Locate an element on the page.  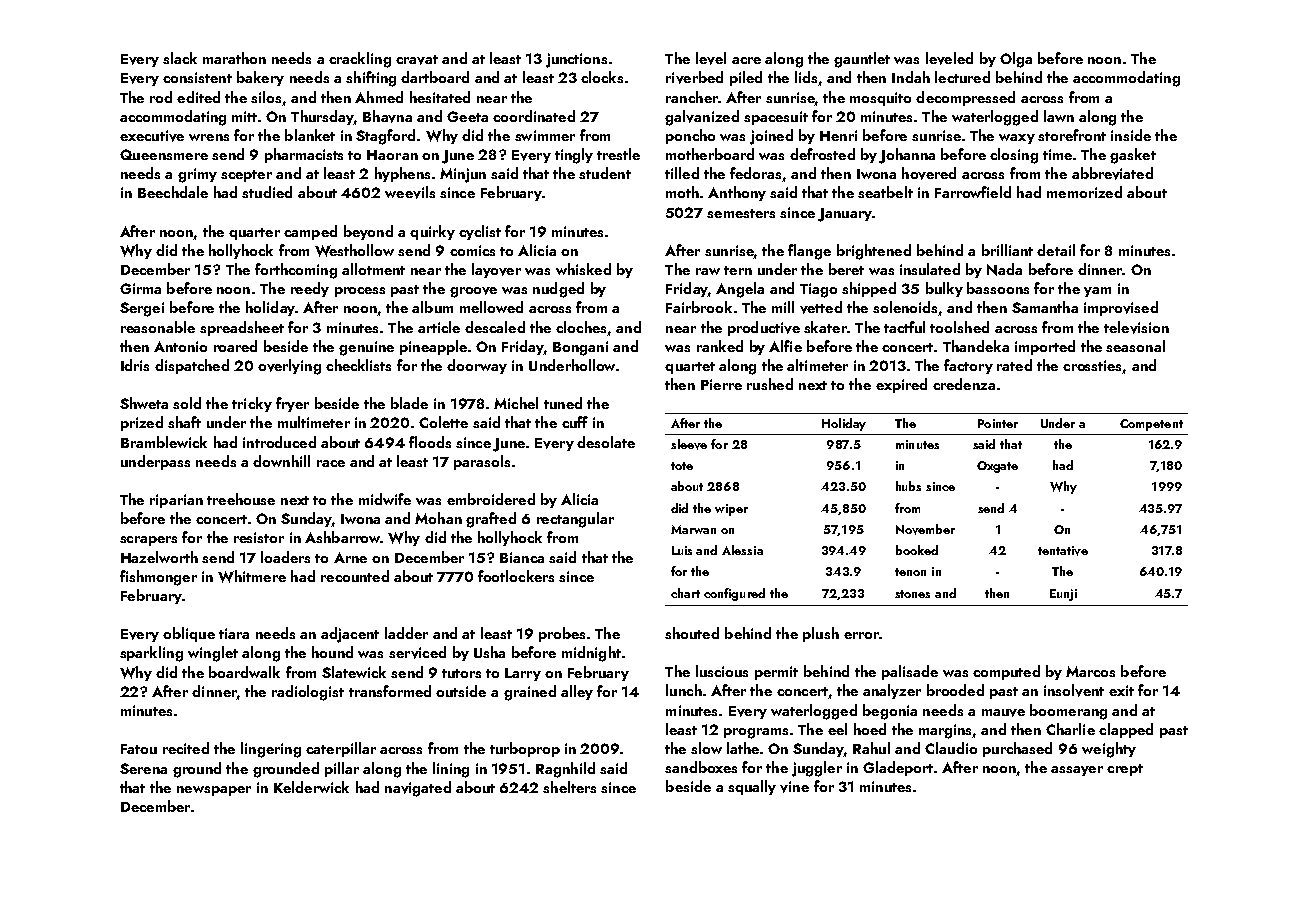
yam is located at coordinates (1097, 292).
